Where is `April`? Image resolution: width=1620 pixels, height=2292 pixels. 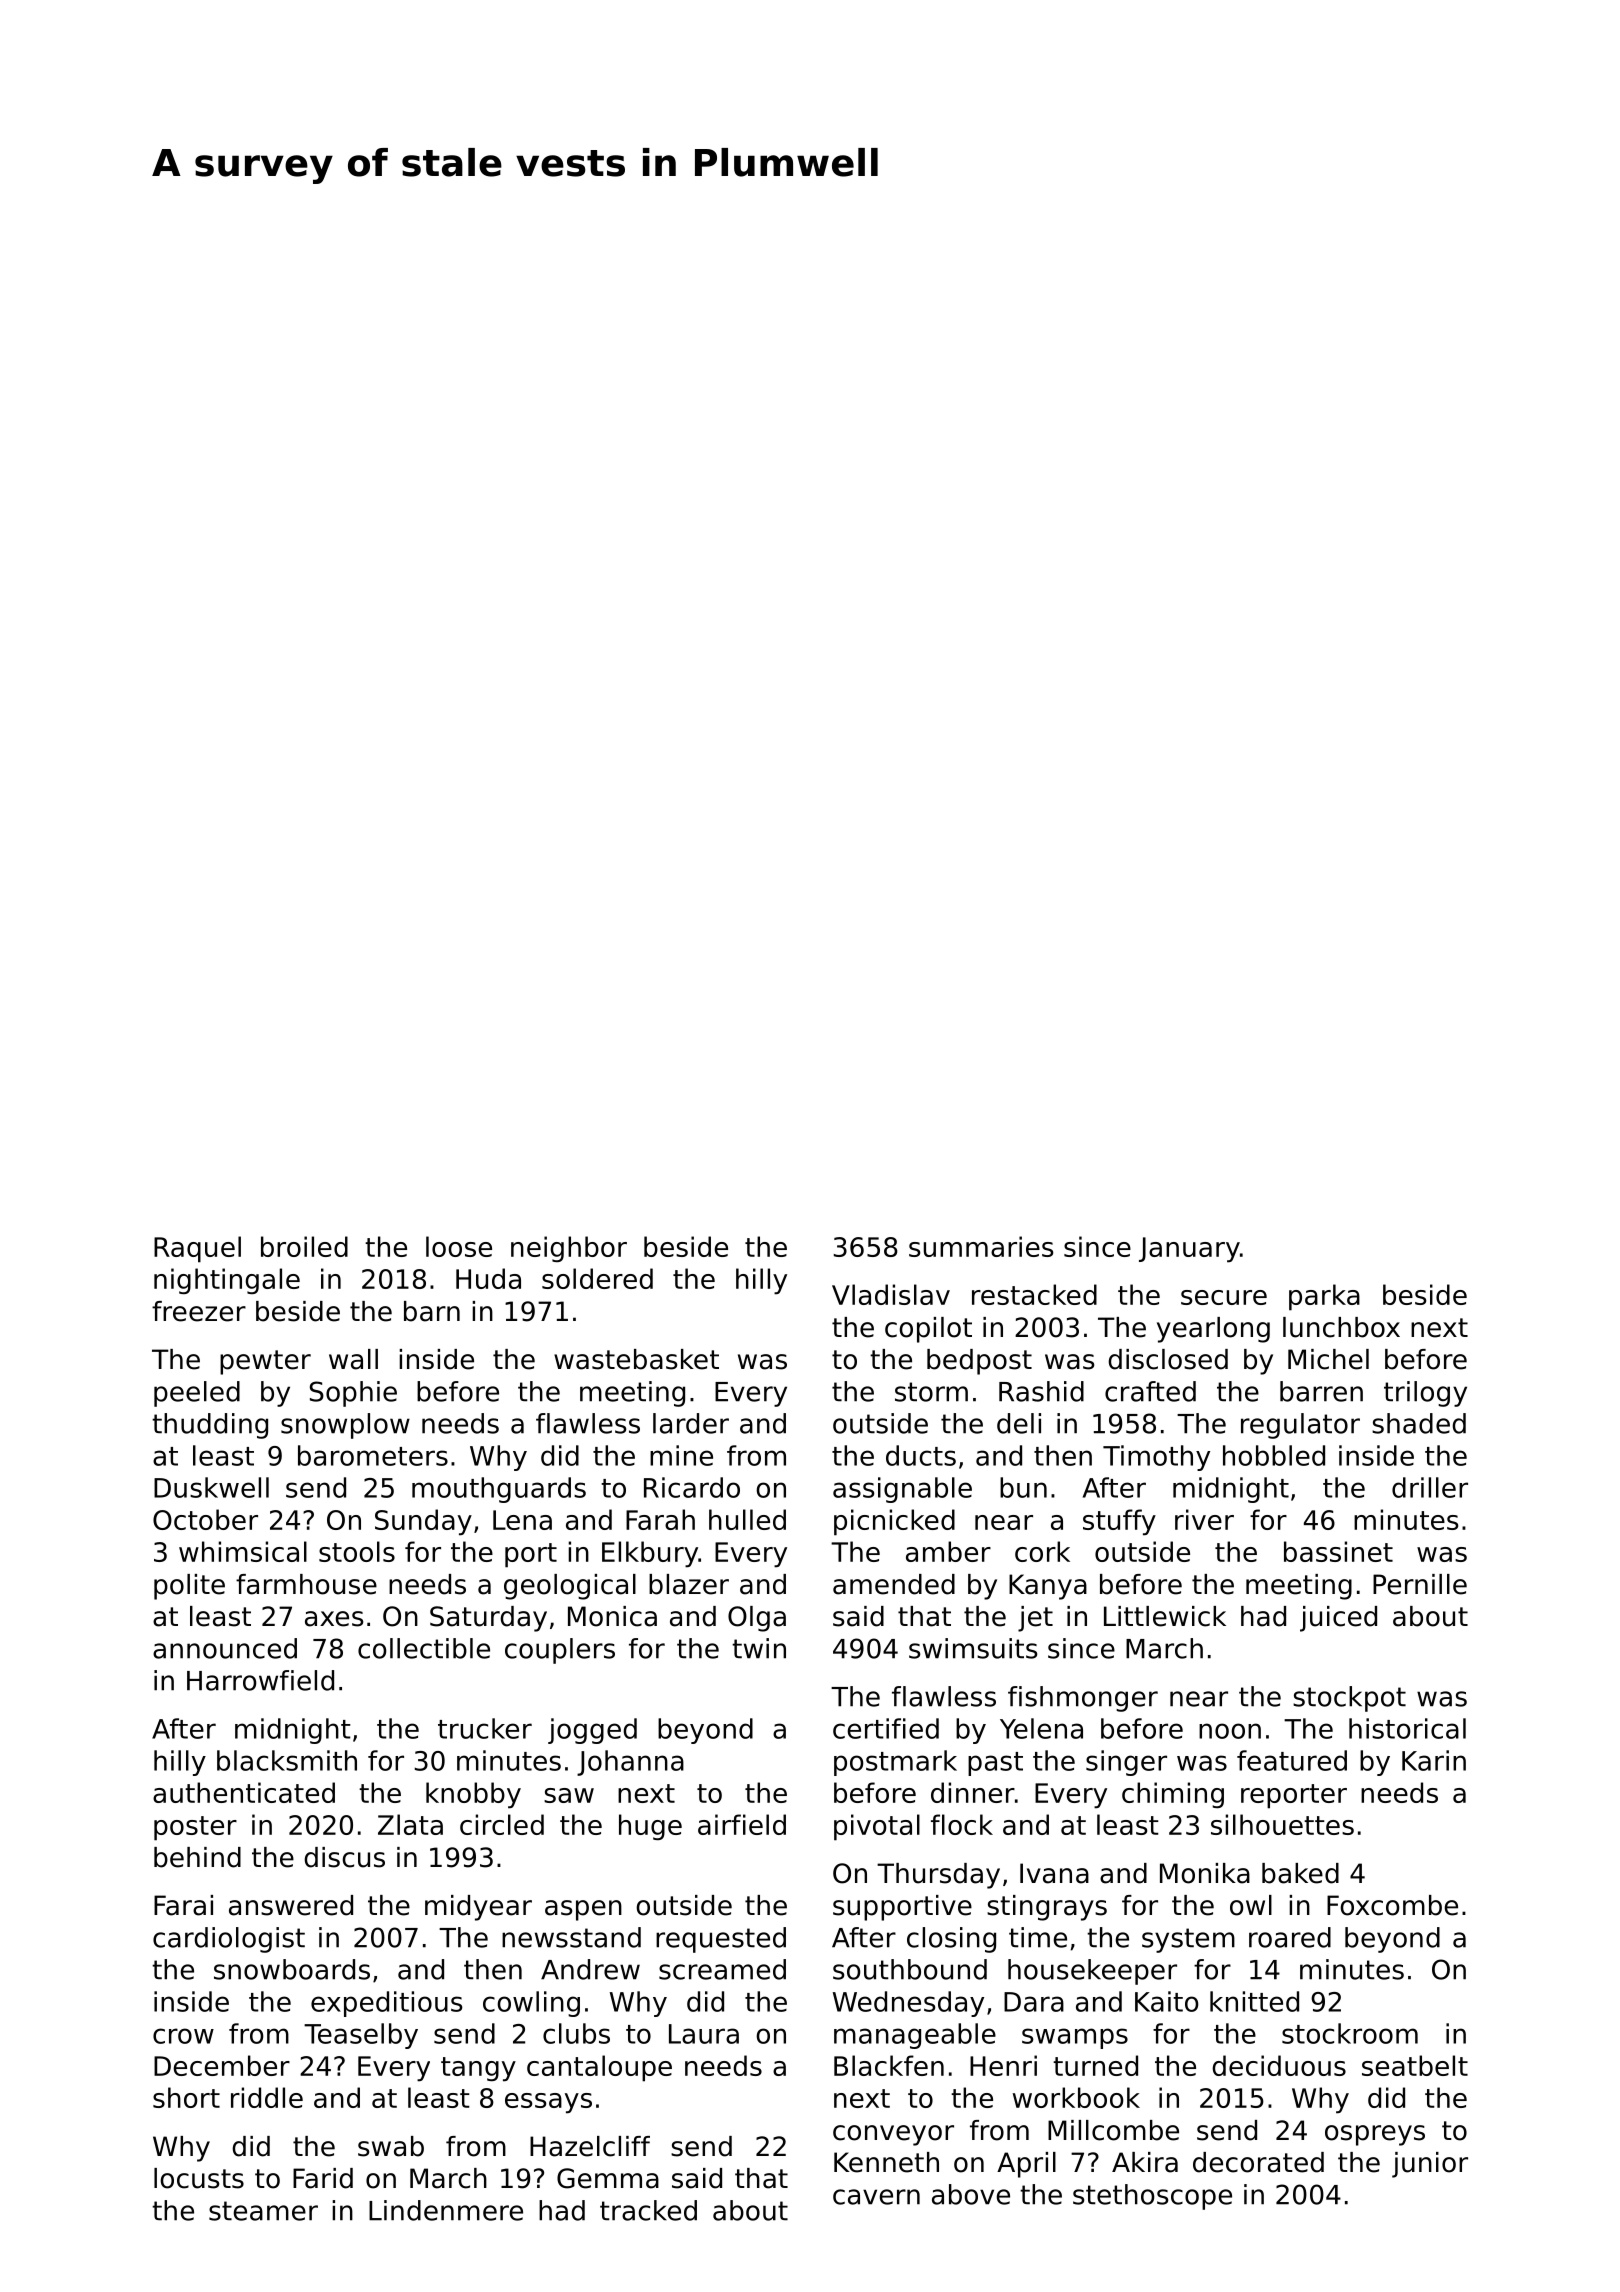 April is located at coordinates (1026, 2165).
